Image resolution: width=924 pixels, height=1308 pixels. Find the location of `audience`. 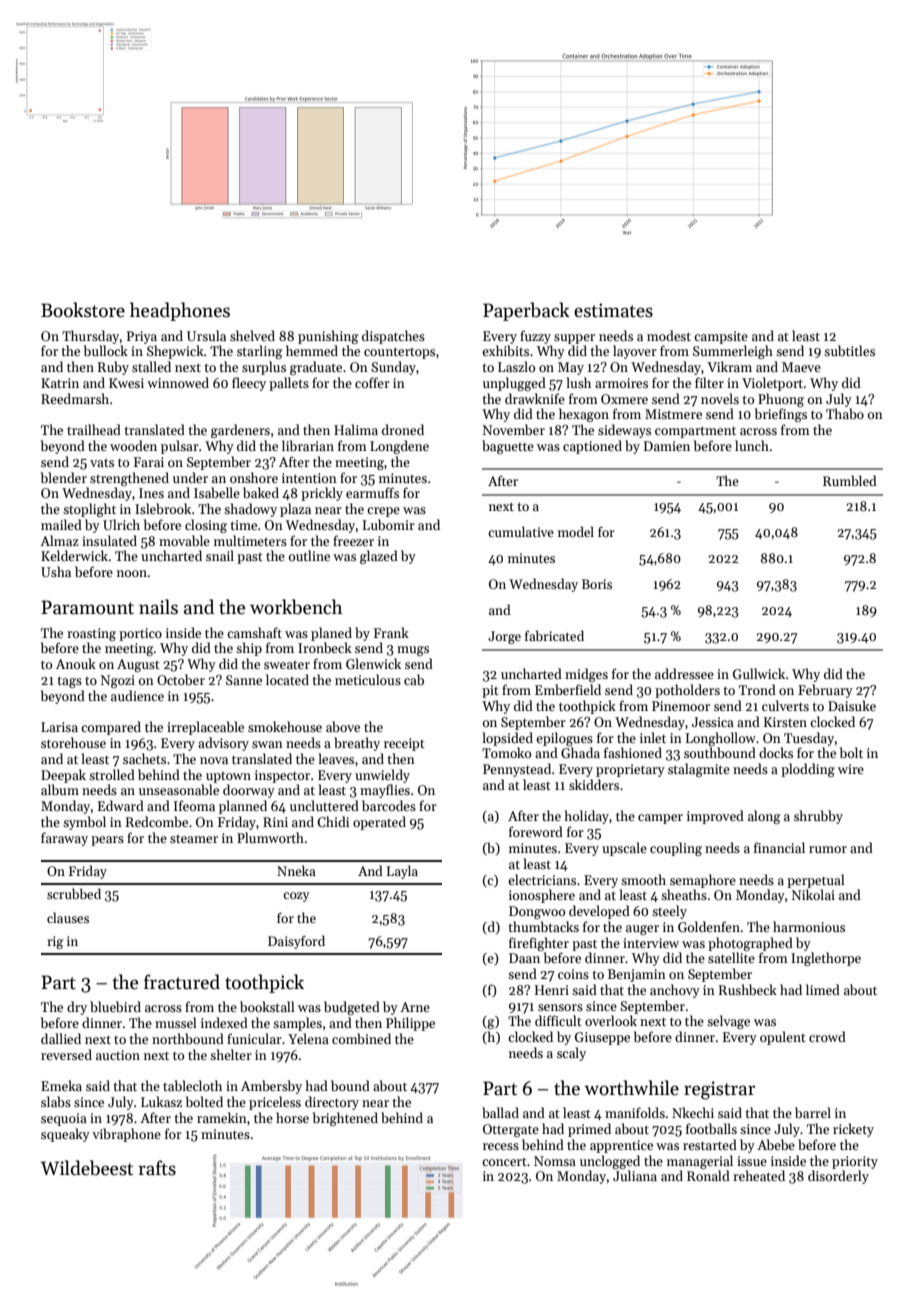

audience is located at coordinates (137, 695).
